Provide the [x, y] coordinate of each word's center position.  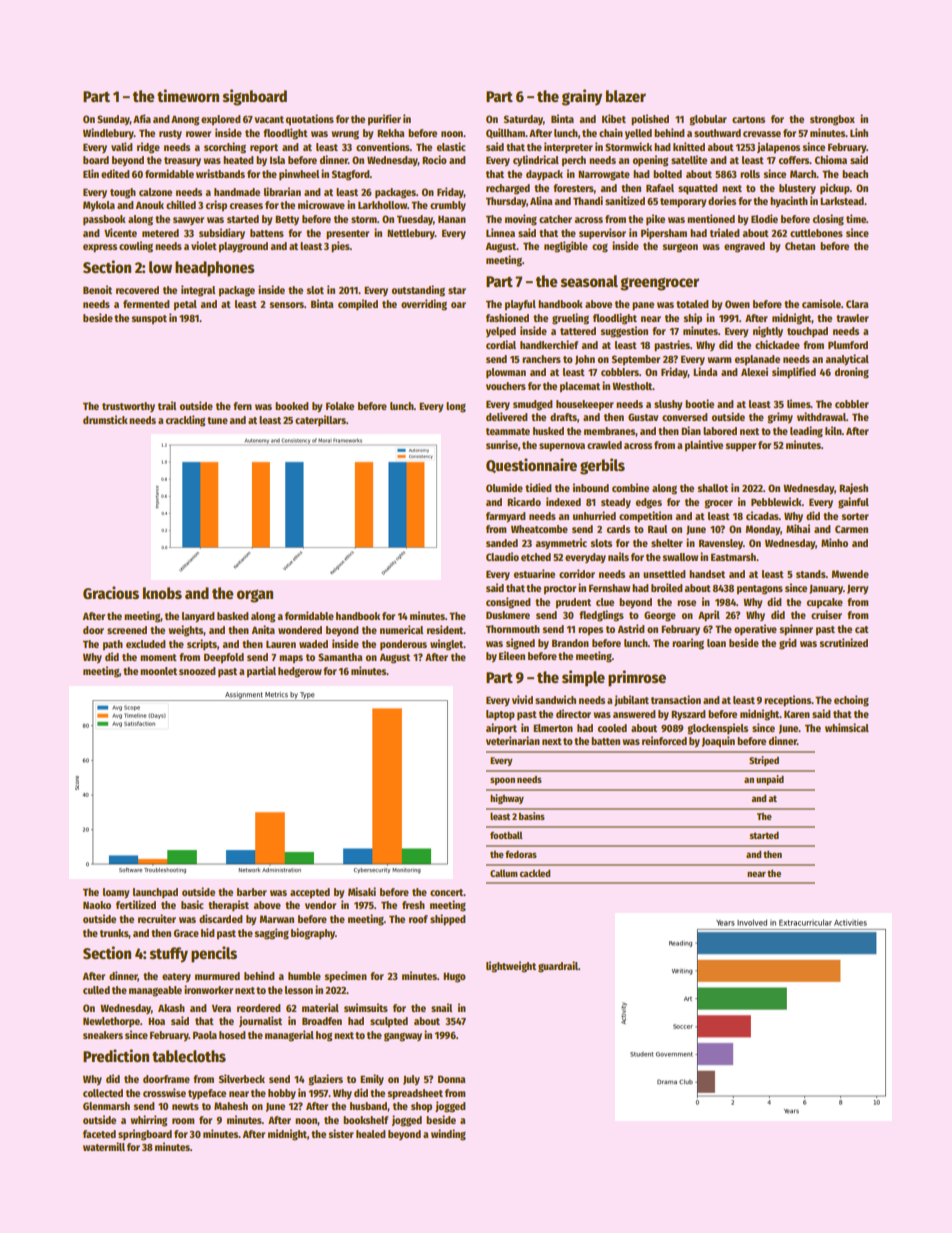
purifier [384, 119]
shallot [712, 488]
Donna [451, 1079]
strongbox [832, 120]
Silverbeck [242, 1078]
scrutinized [843, 642]
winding [448, 1135]
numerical [401, 629]
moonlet [158, 671]
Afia [142, 118]
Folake [340, 406]
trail [167, 405]
